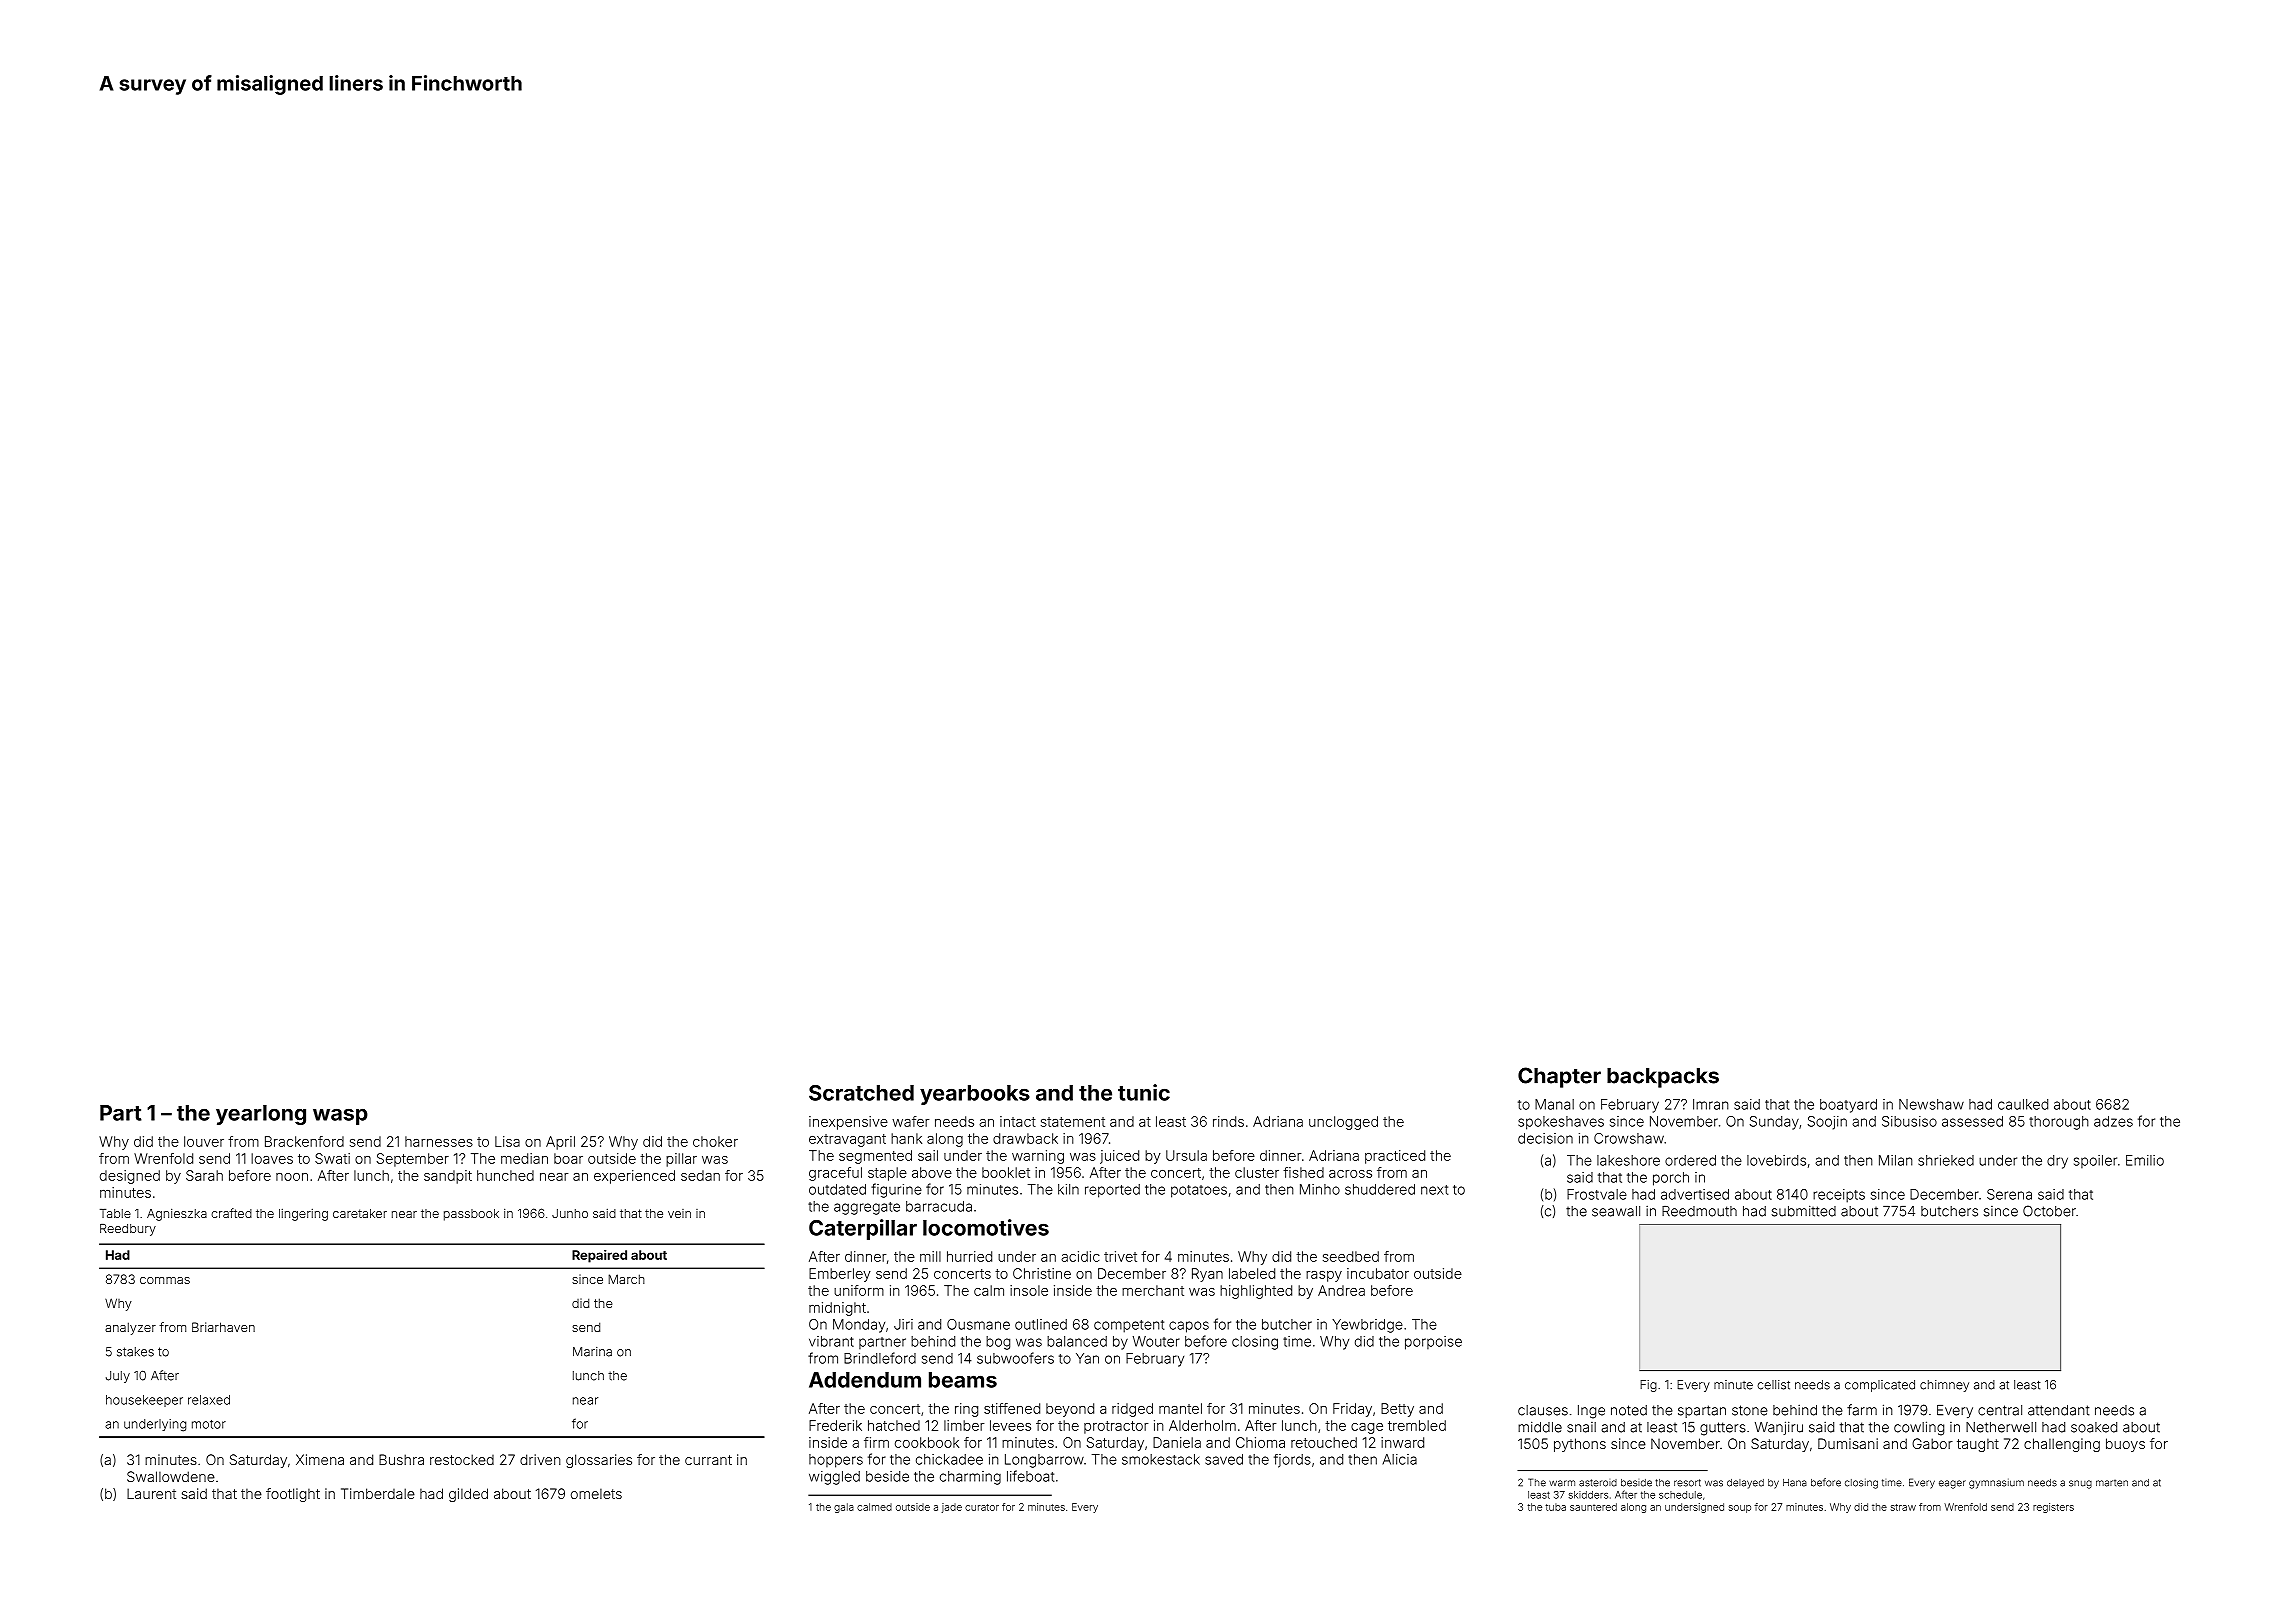  What do you see at coordinates (1433, 1343) in the page?
I see `porpoise` at bounding box center [1433, 1343].
